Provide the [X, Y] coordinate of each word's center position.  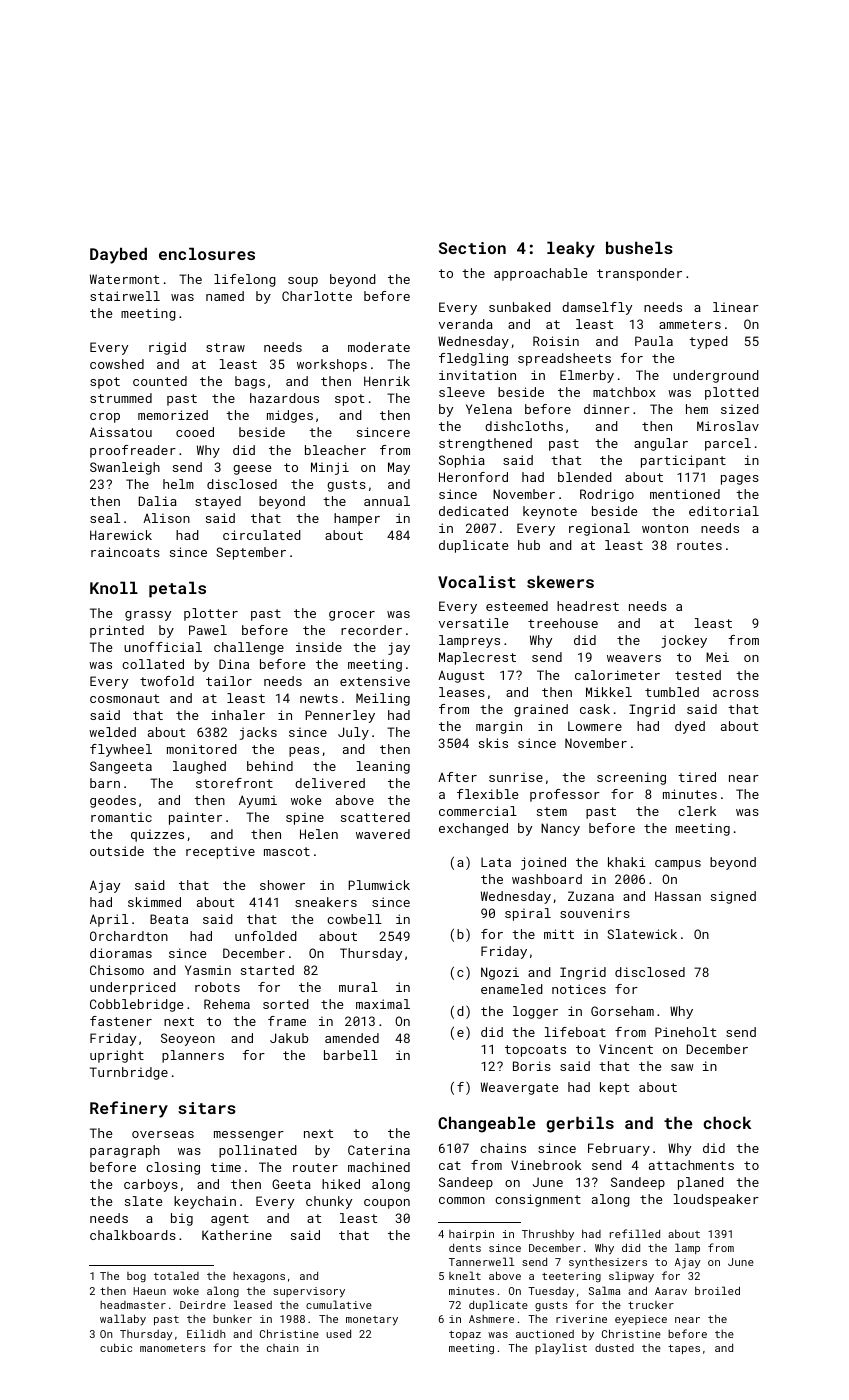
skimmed [154, 902]
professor [565, 795]
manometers [173, 1348]
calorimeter [617, 675]
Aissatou [121, 432]
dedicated [473, 511]
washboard [547, 879]
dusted [614, 1348]
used [338, 1333]
